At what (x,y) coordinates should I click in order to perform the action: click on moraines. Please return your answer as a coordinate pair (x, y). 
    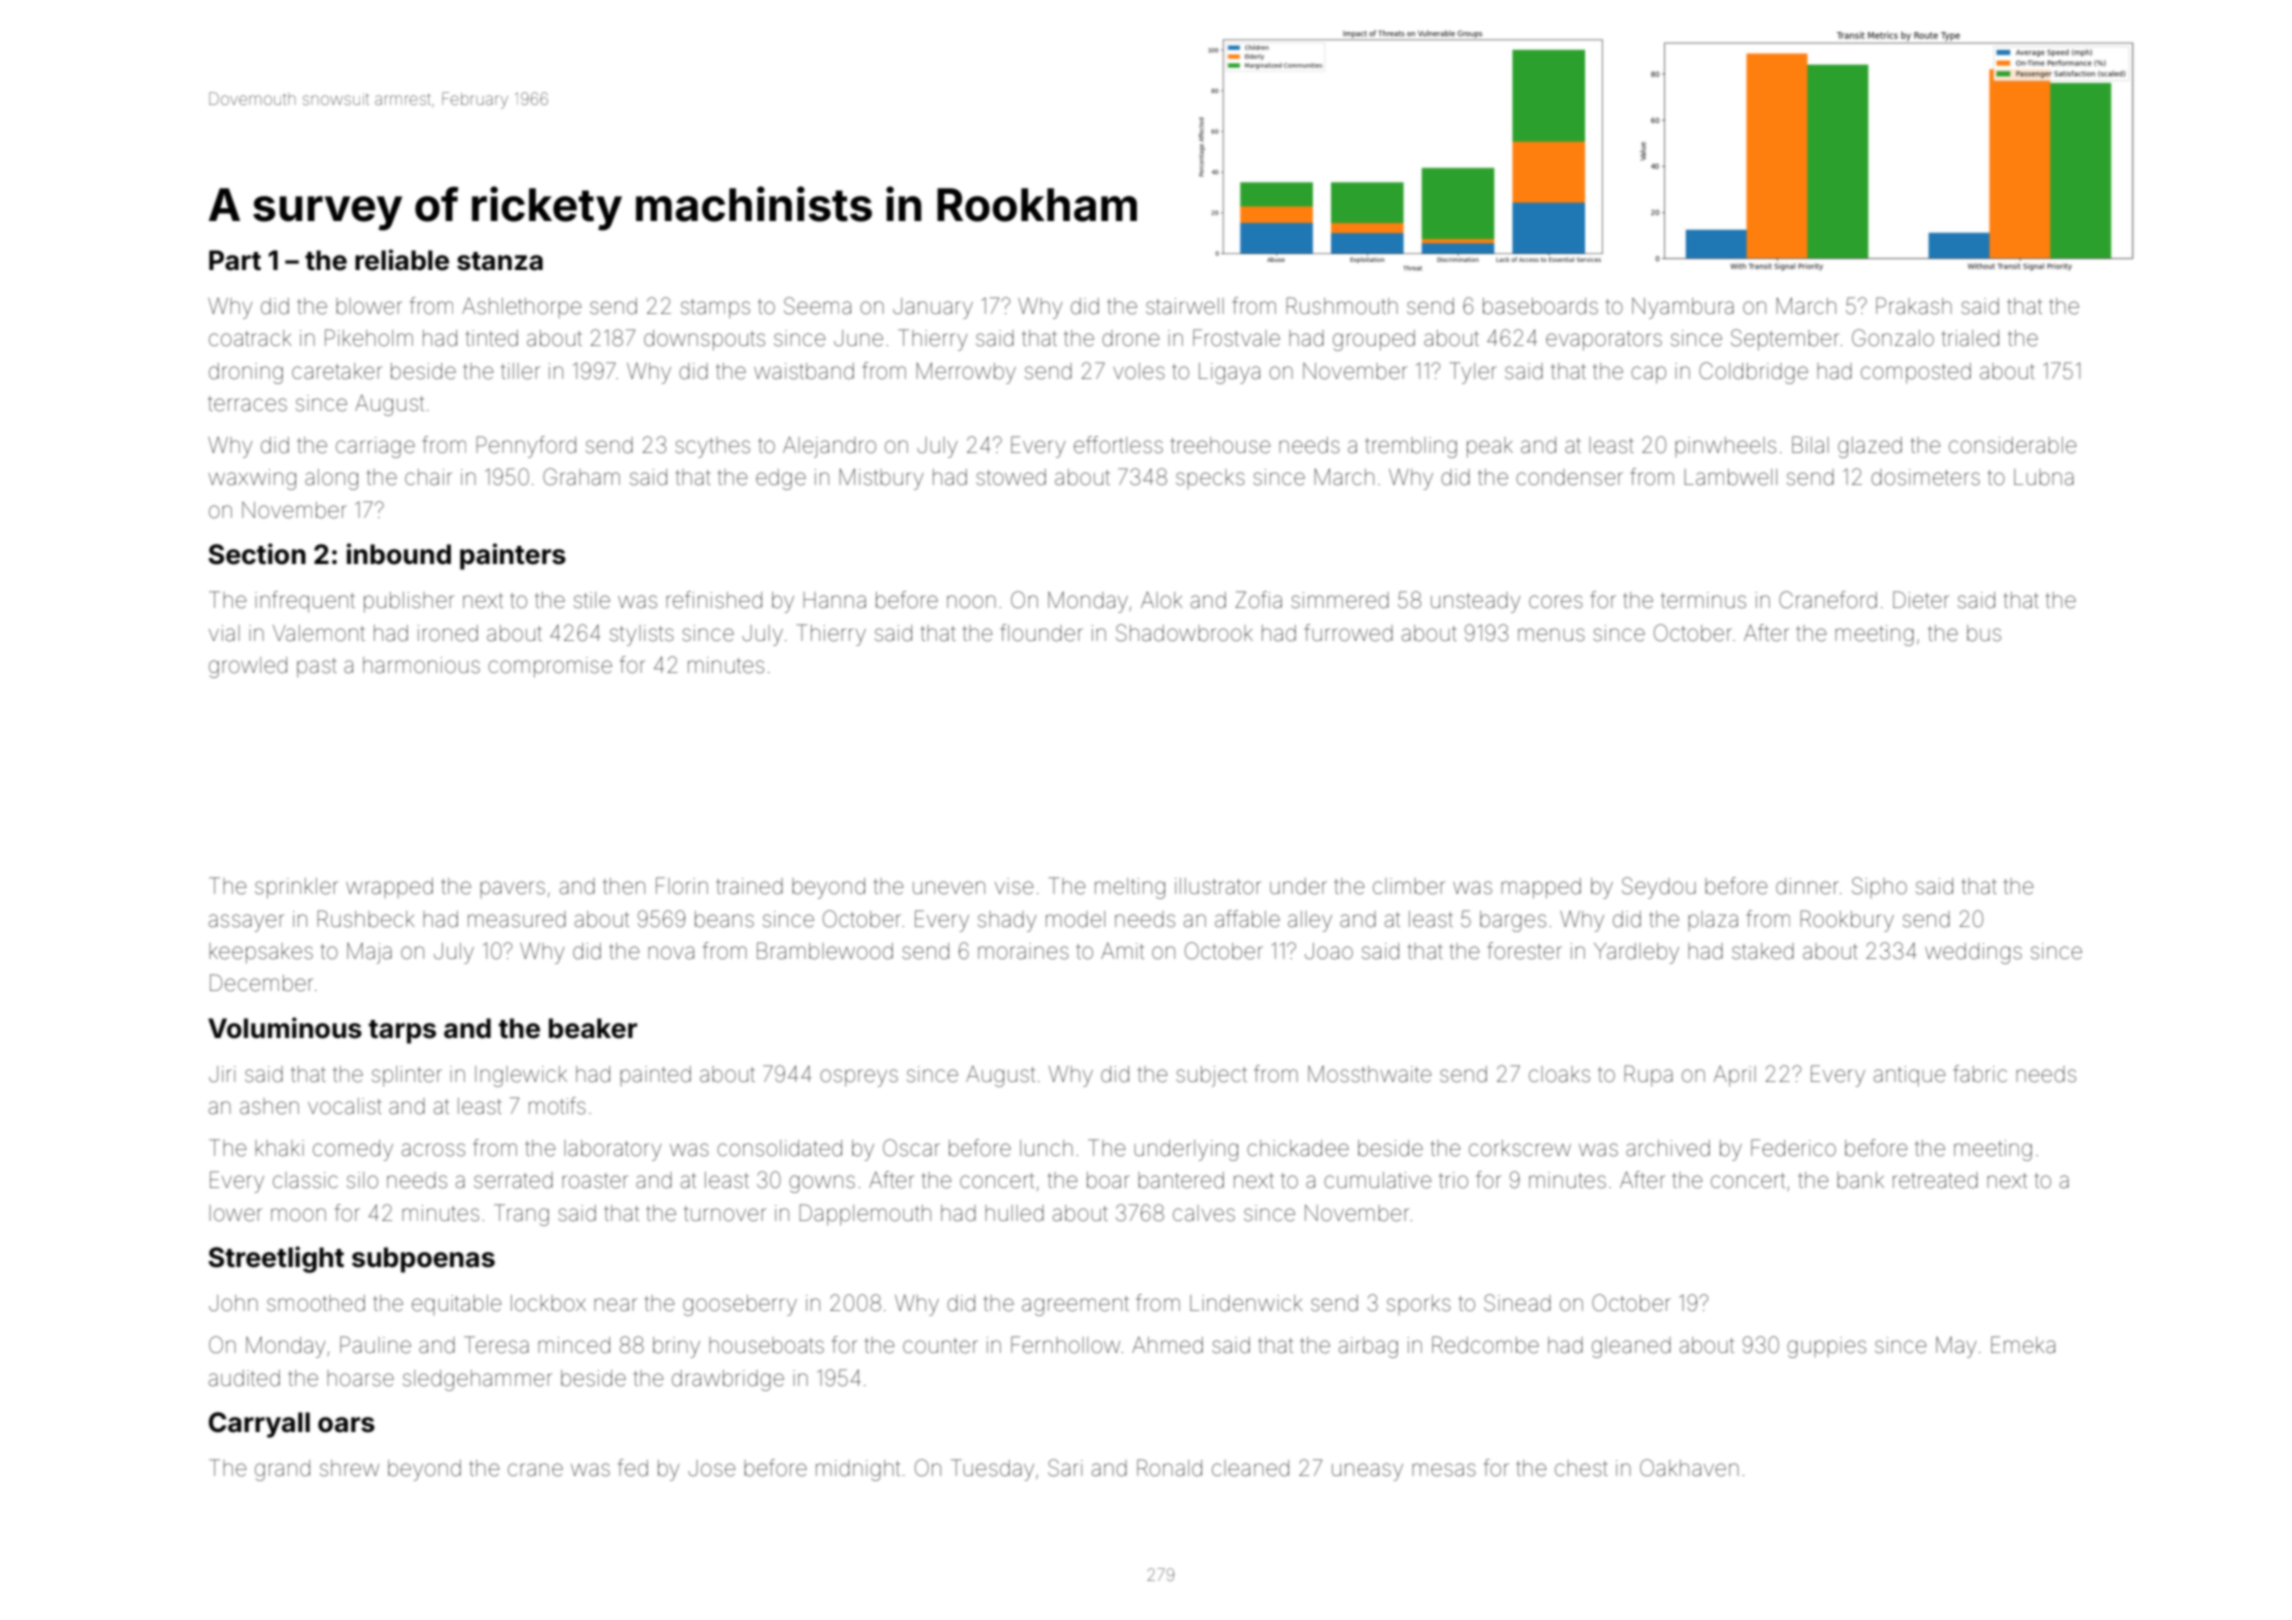
    Looking at the image, I should click on (1023, 951).
